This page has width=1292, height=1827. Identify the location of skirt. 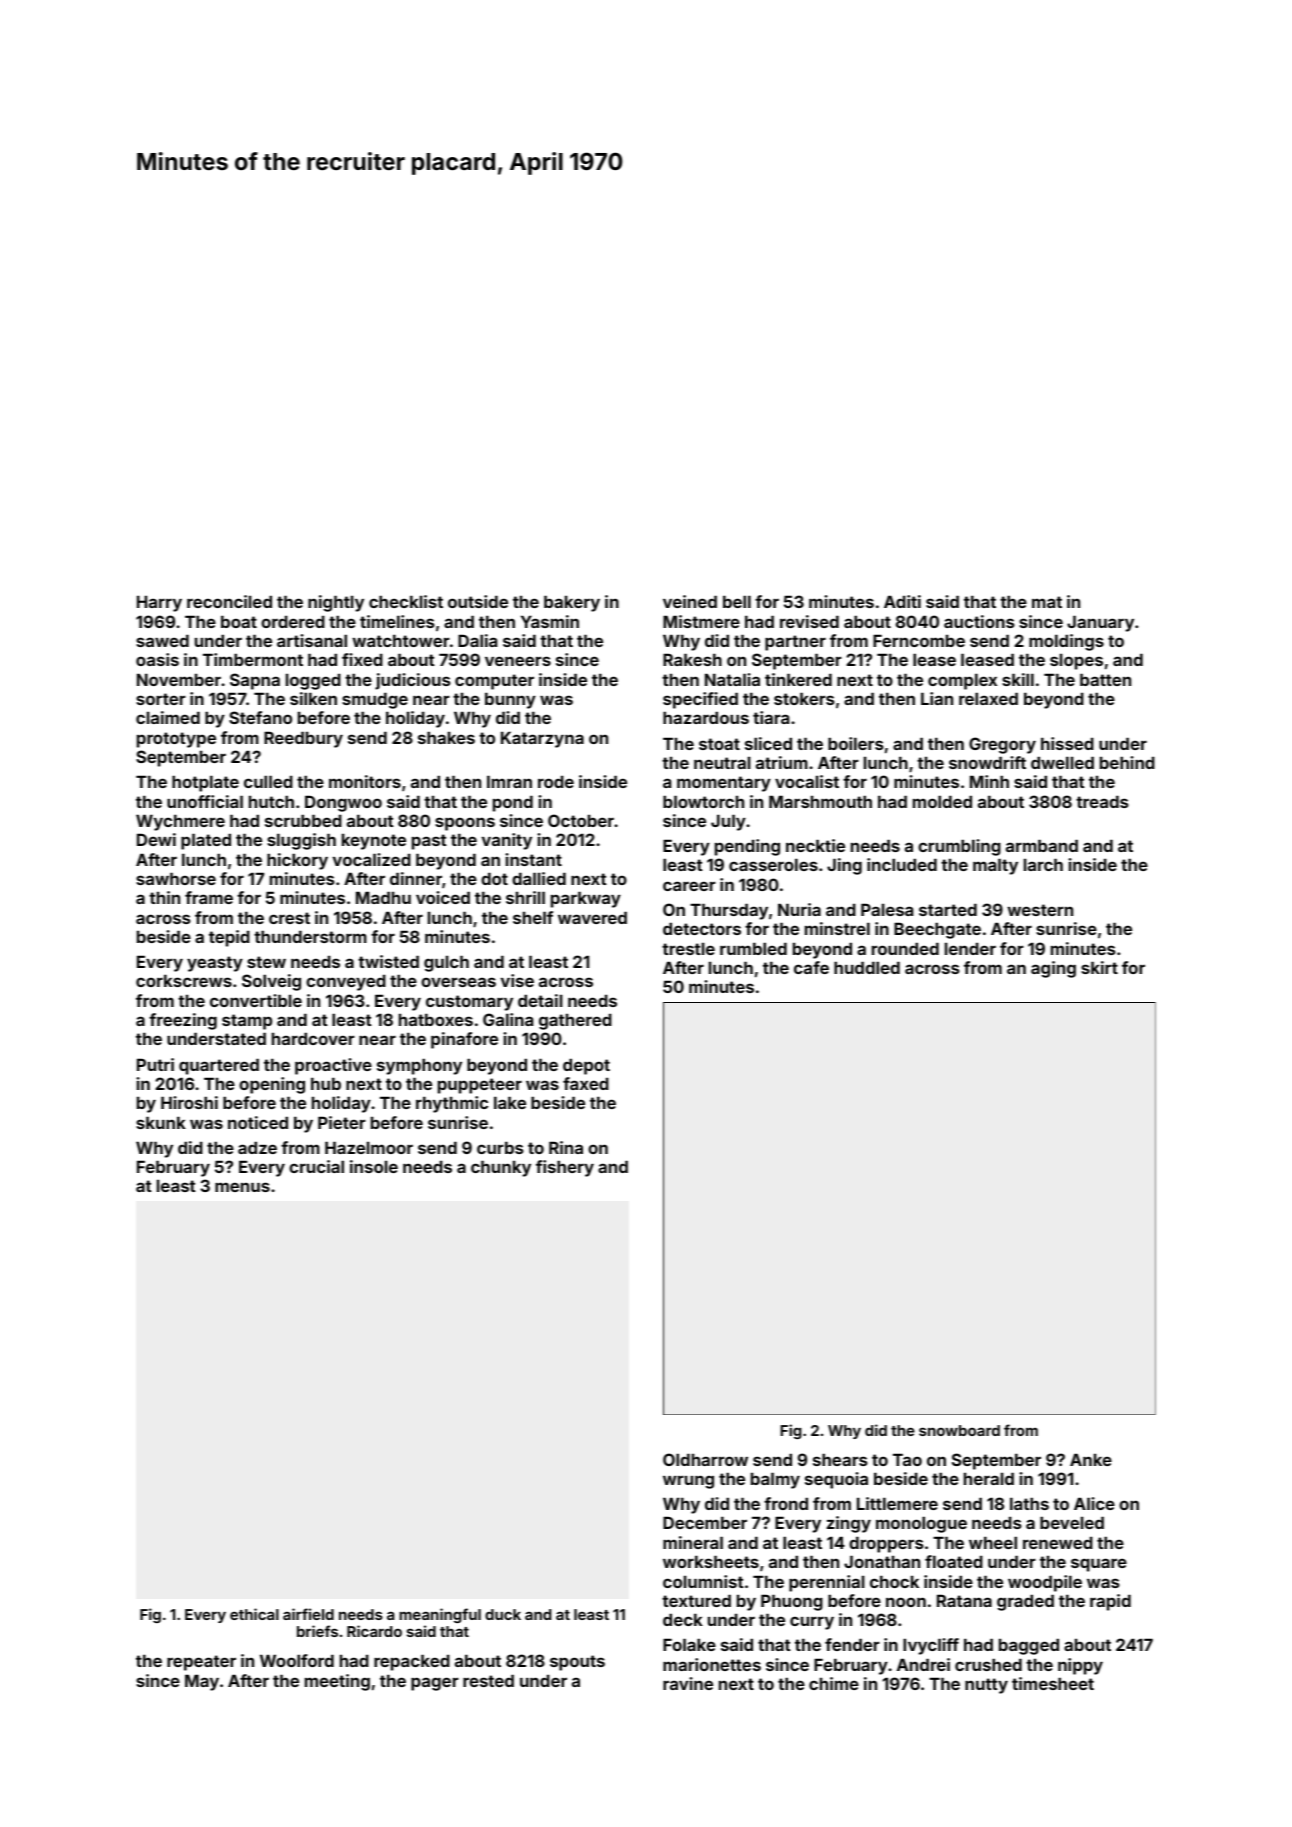
(1099, 967).
